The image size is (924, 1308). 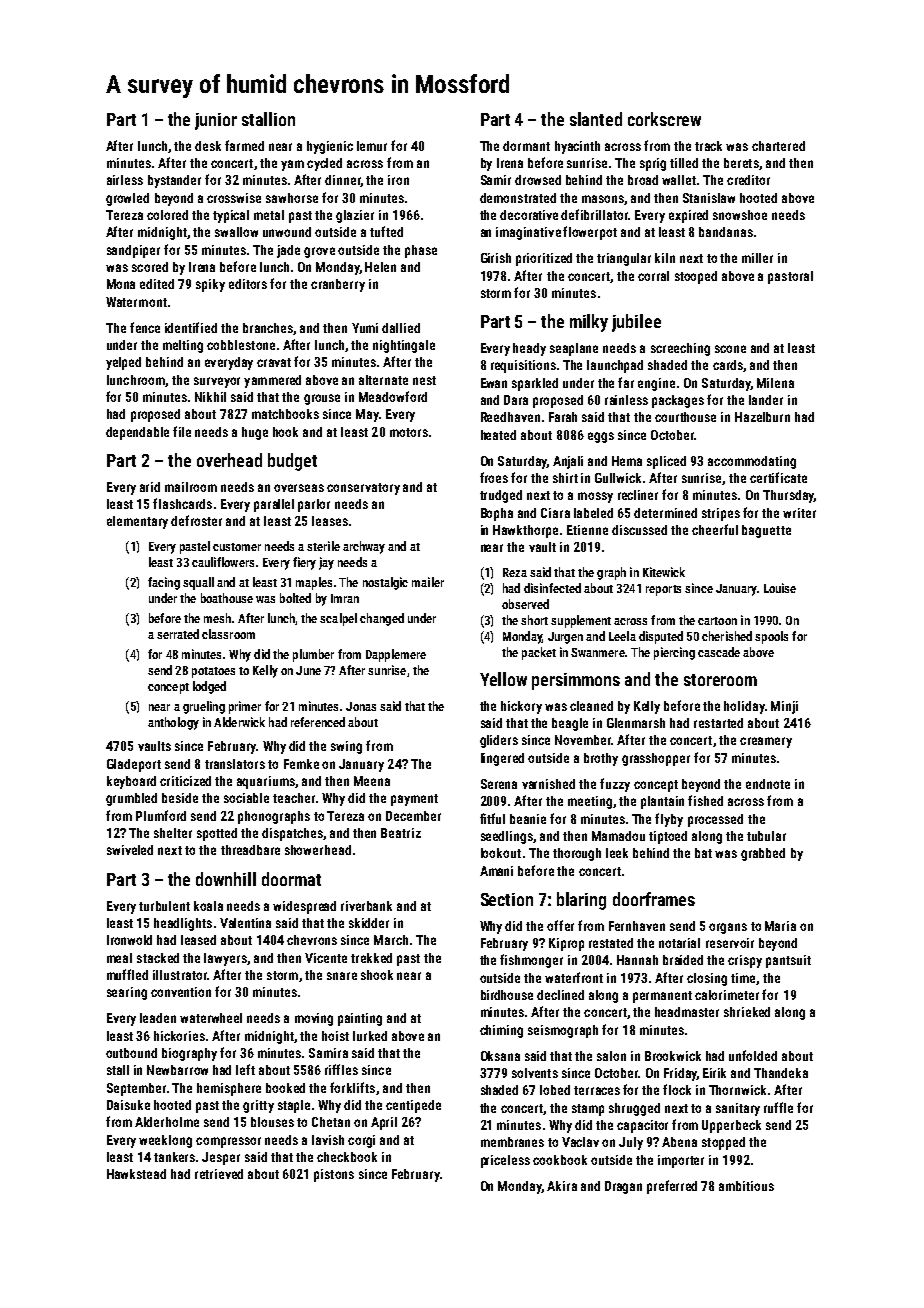 I want to click on birdhouse, so click(x=507, y=995).
